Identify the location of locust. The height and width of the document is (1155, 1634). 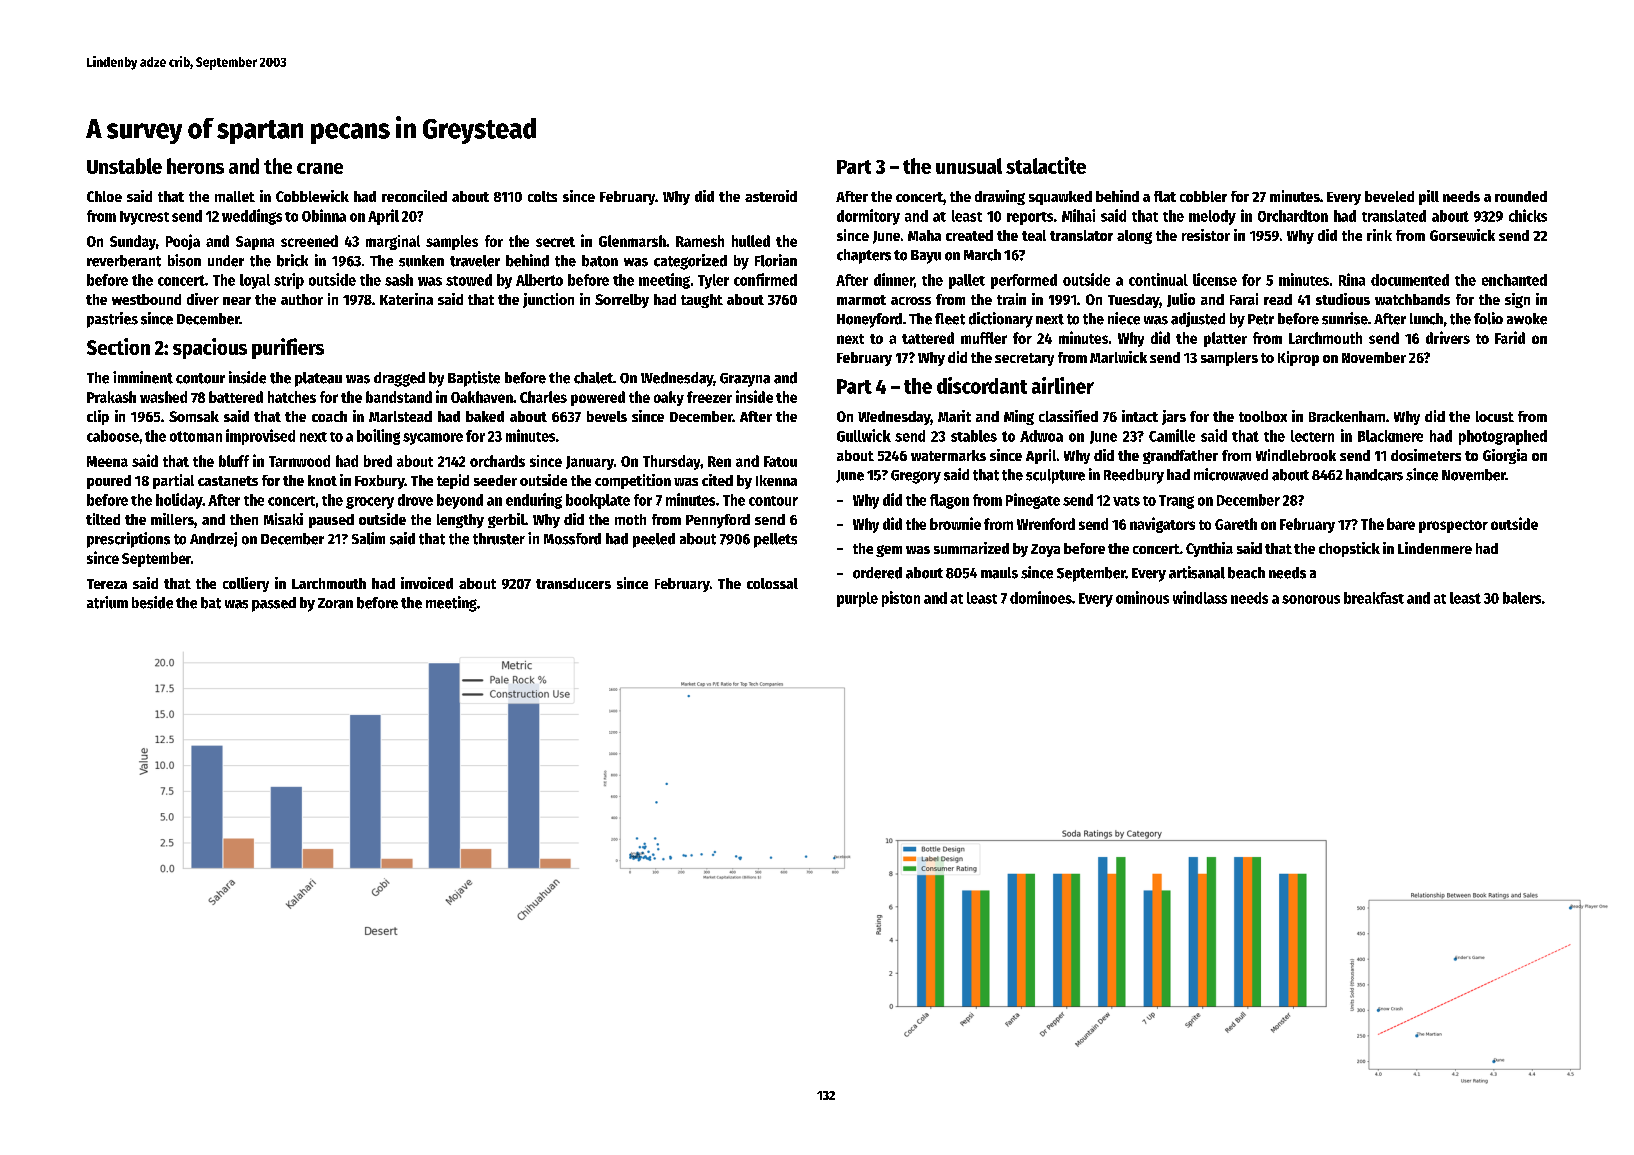
(1495, 416).
